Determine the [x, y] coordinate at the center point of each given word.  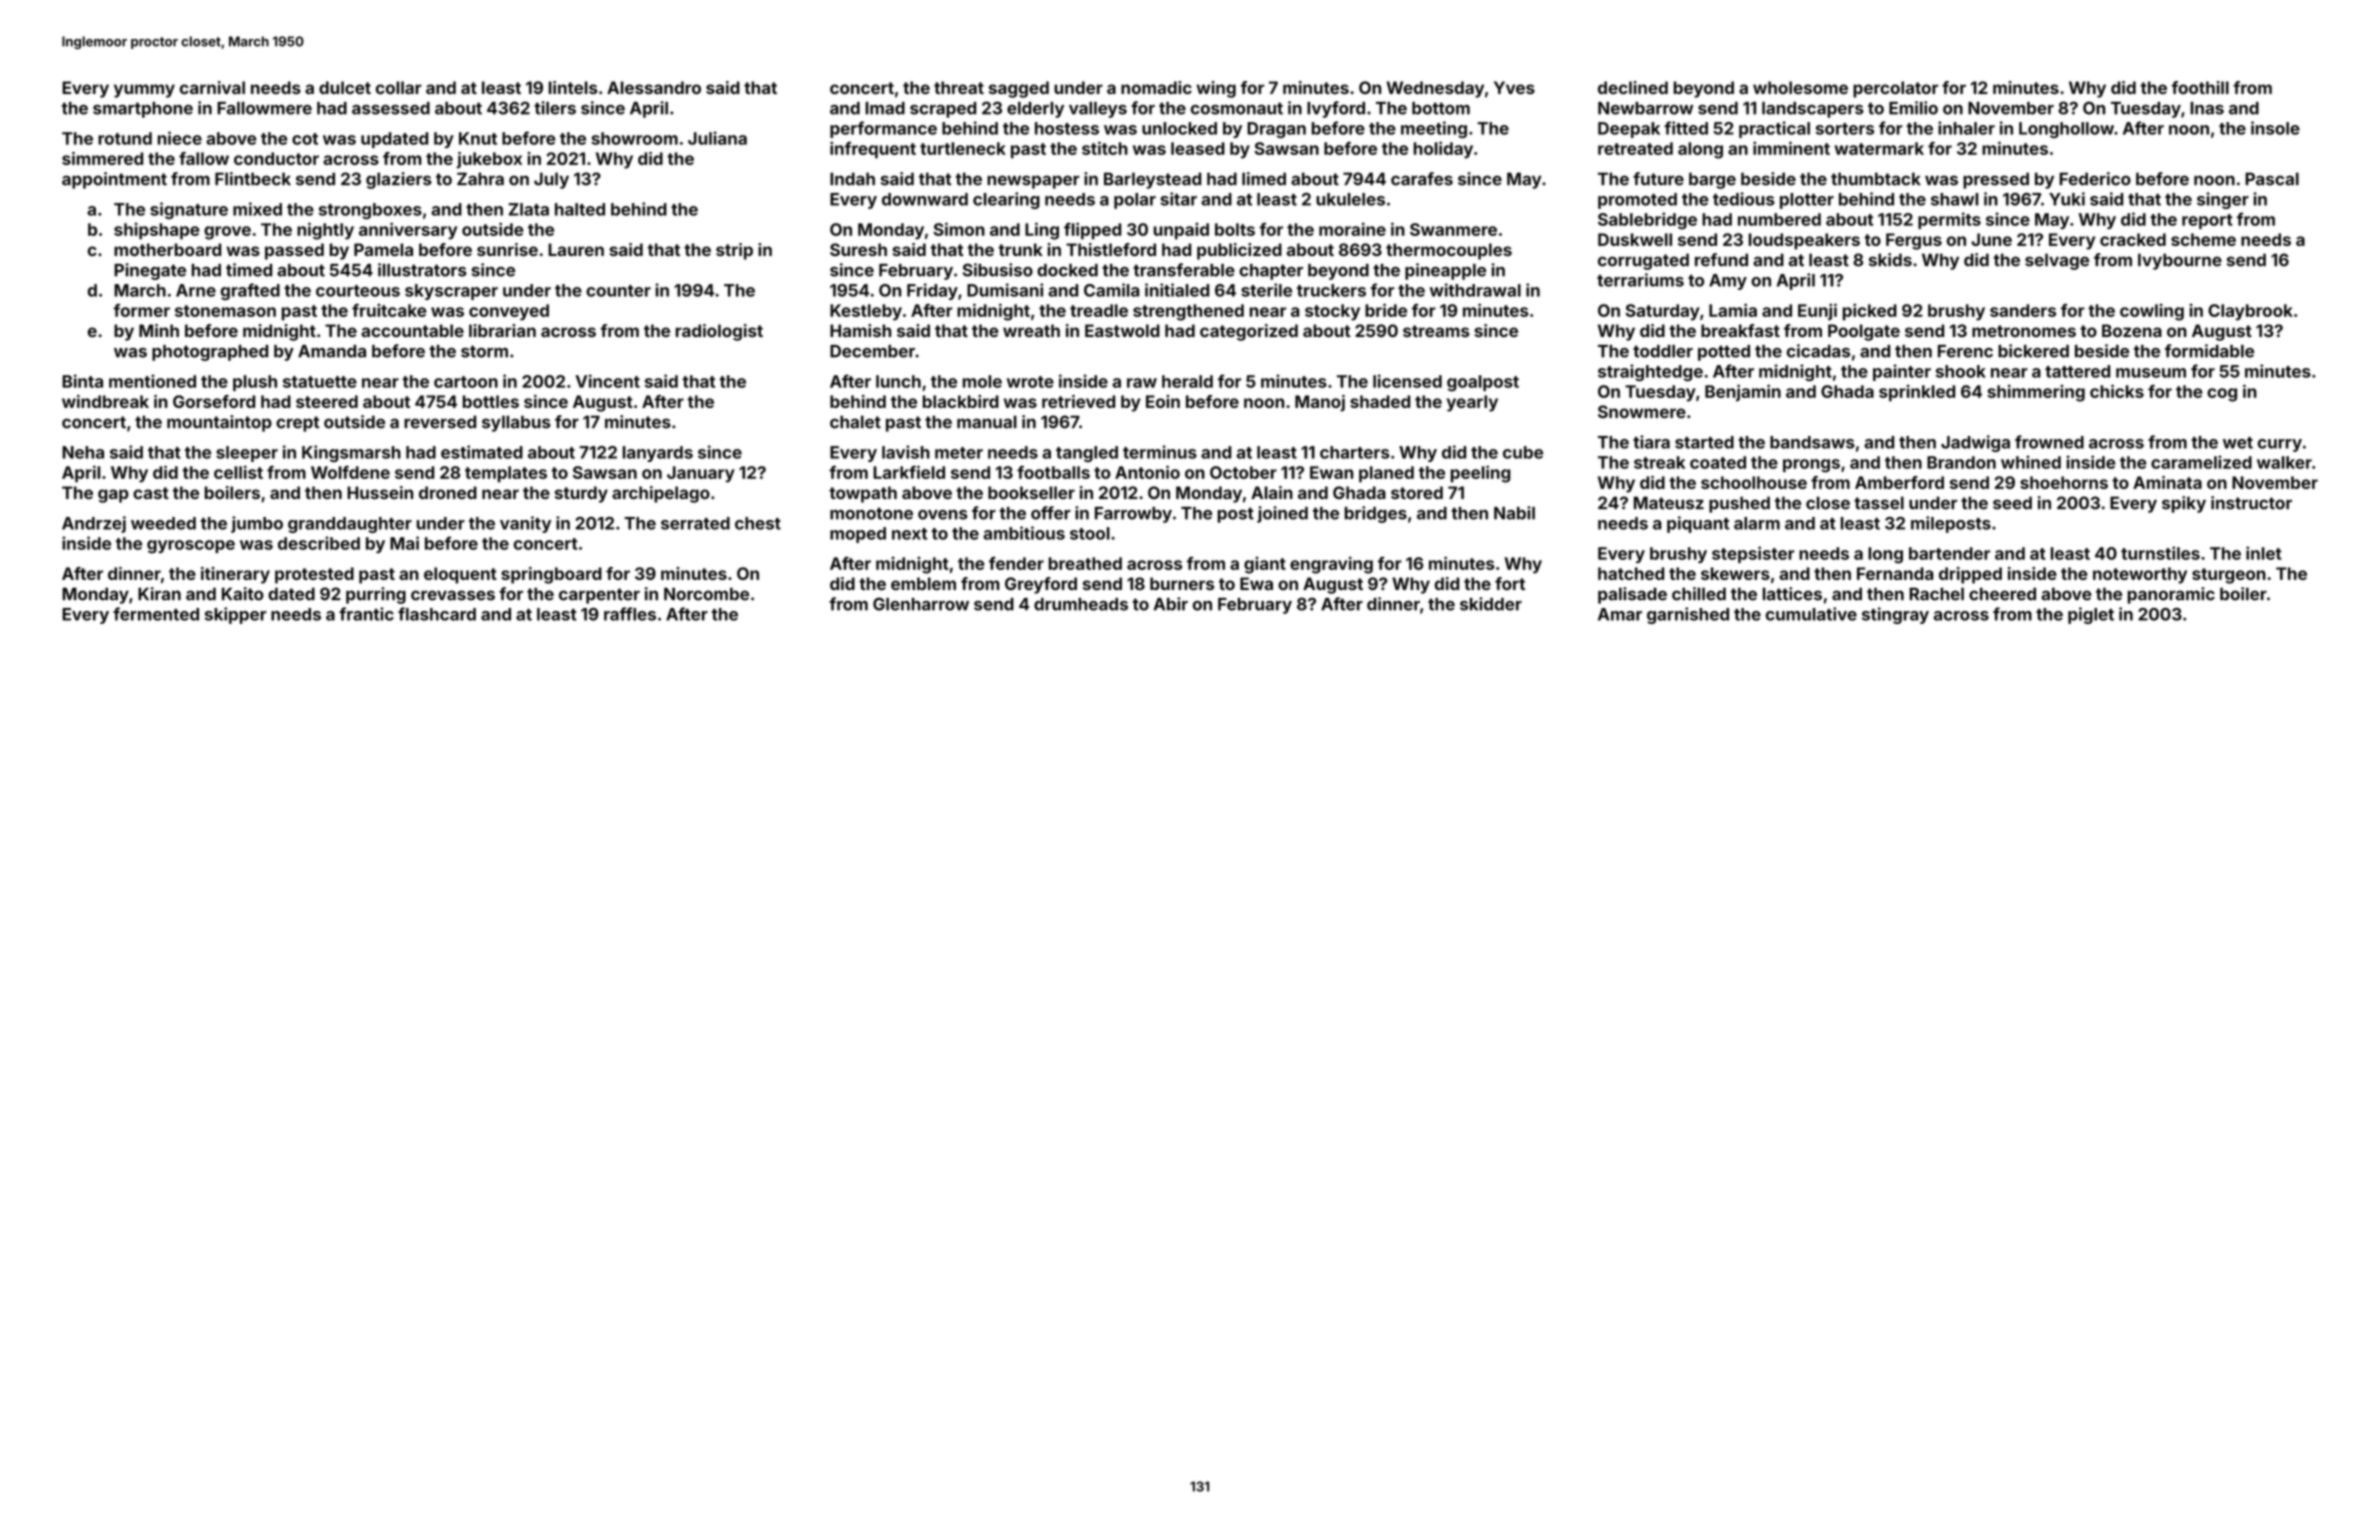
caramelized [2201, 462]
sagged [1019, 89]
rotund [125, 138]
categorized [1249, 332]
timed [249, 270]
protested [314, 575]
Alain [1272, 492]
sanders [2023, 310]
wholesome [1800, 87]
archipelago [661, 494]
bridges [1376, 514]
